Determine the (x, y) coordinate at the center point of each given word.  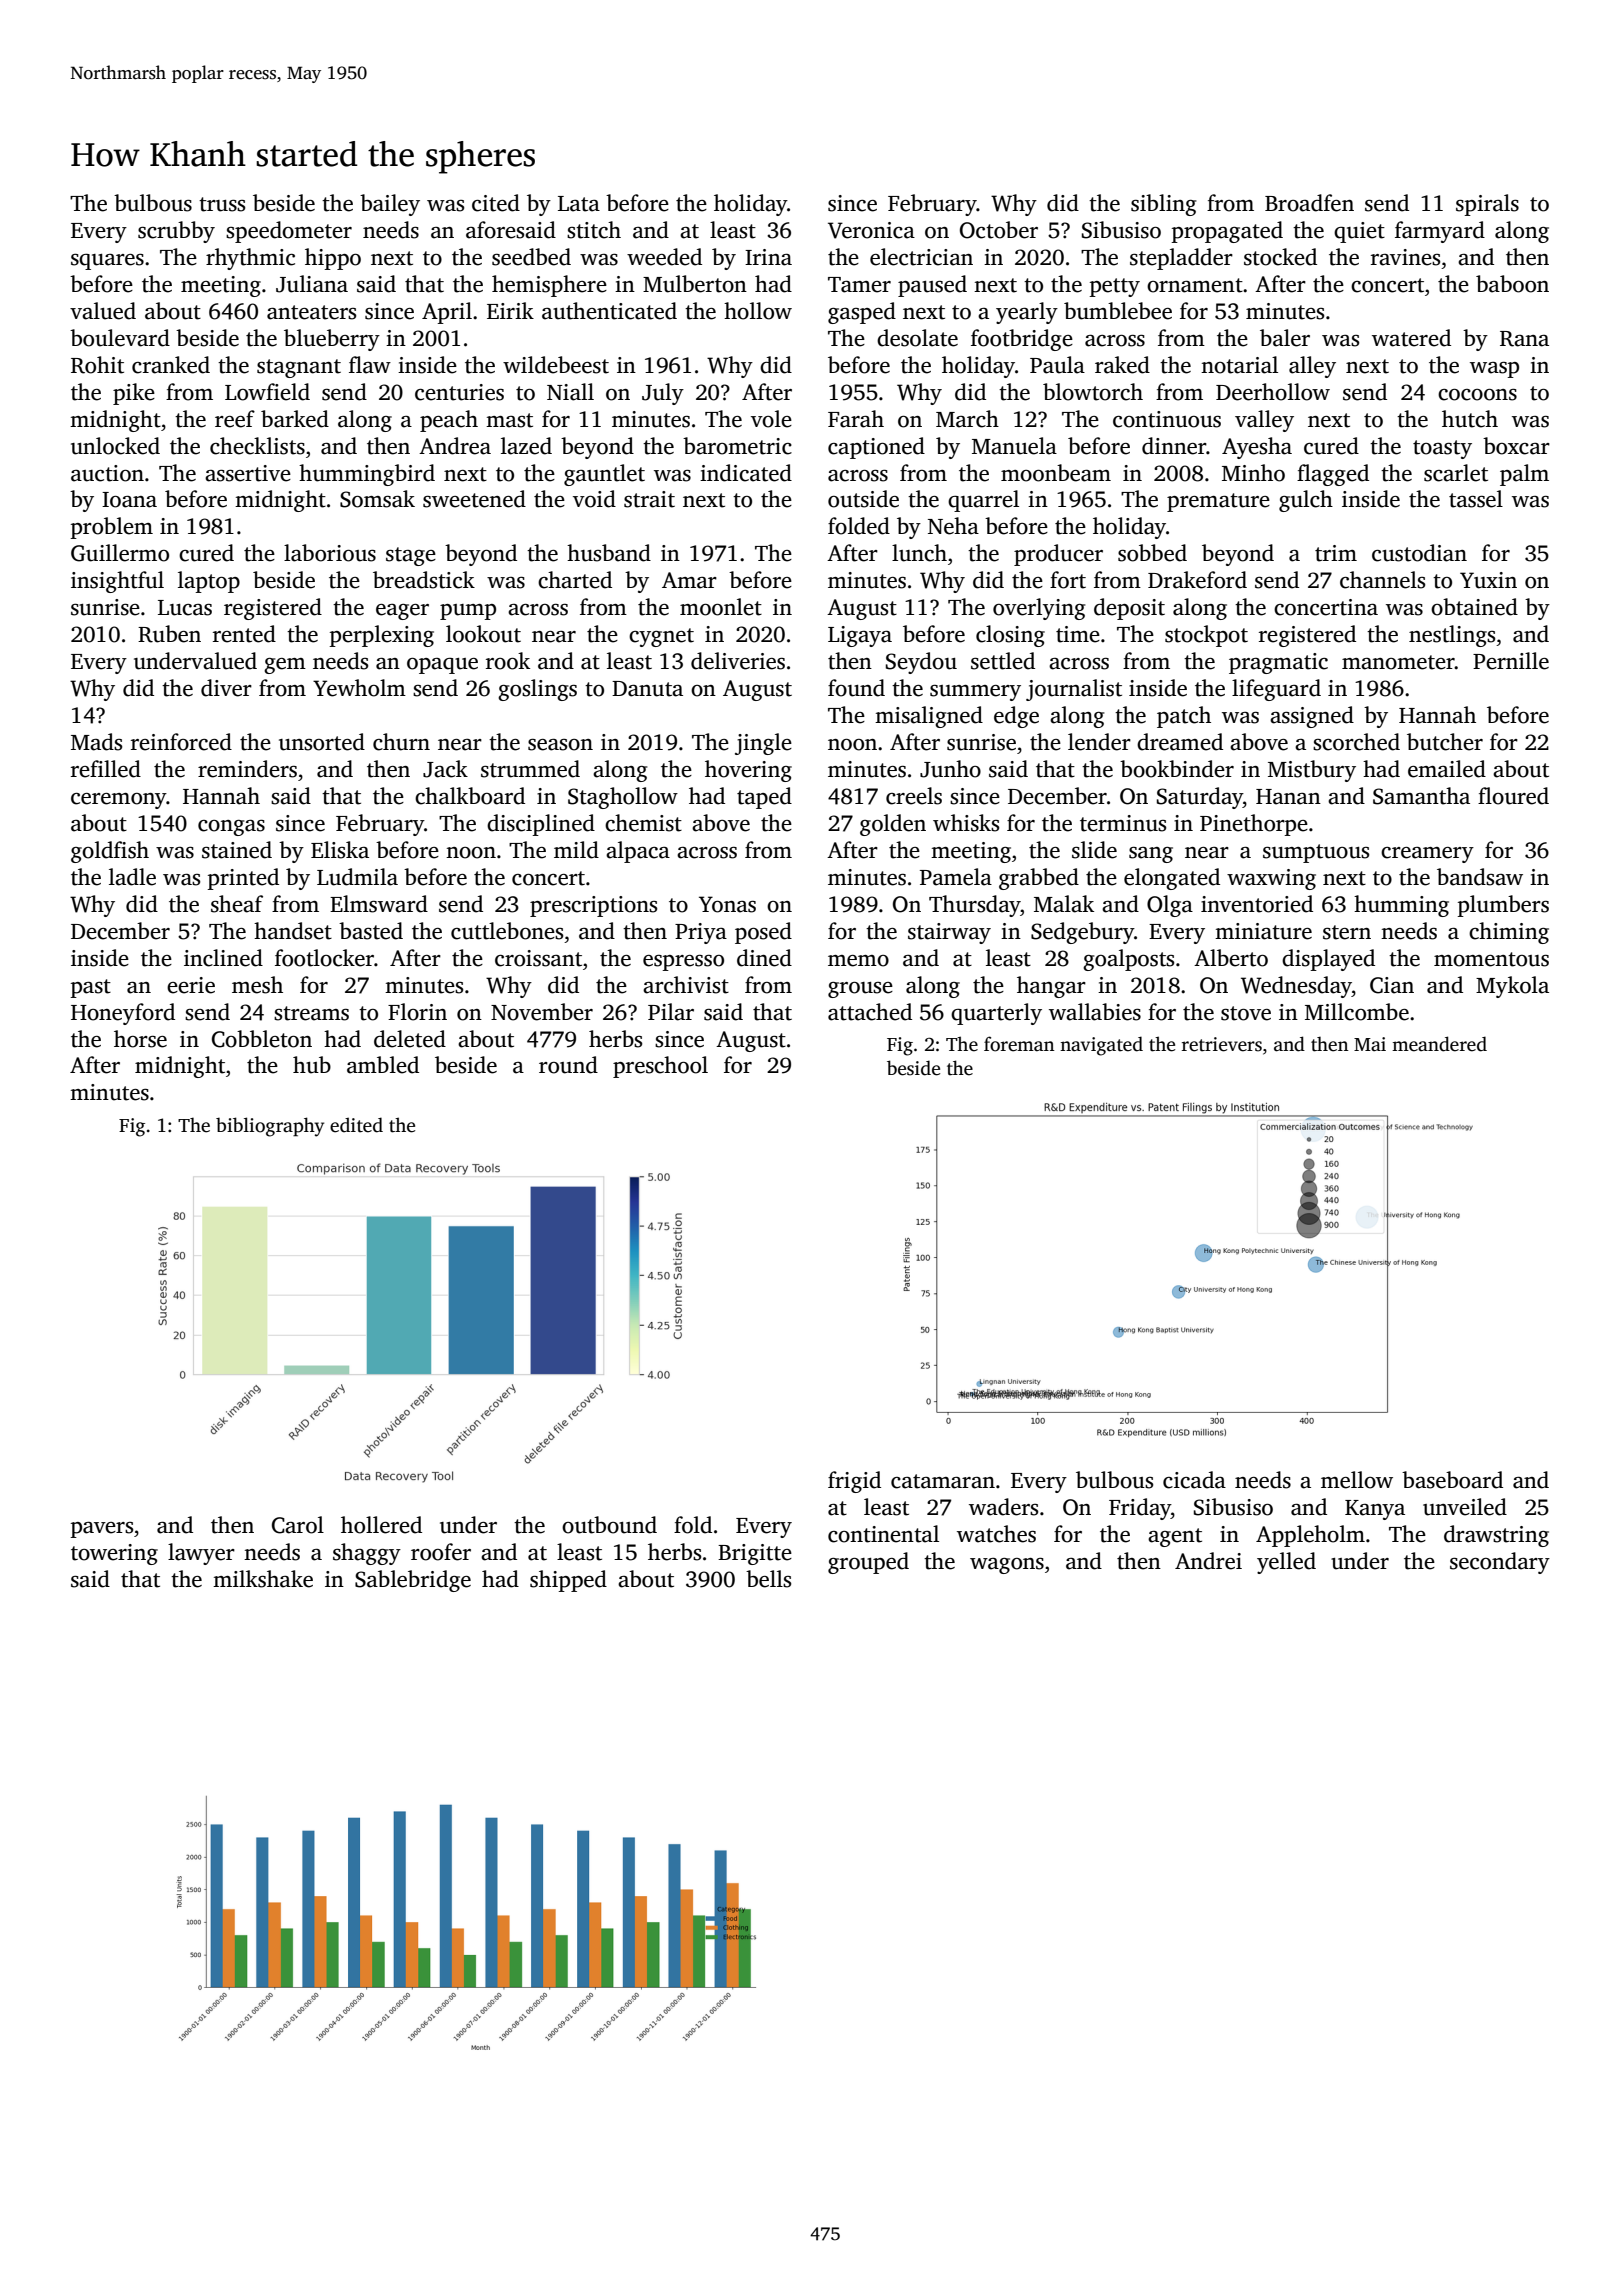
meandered (1439, 1044)
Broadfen (1309, 203)
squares (107, 262)
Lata (579, 204)
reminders (247, 769)
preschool (660, 1067)
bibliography (270, 1127)
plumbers (1503, 906)
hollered (381, 1525)
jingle (763, 744)
